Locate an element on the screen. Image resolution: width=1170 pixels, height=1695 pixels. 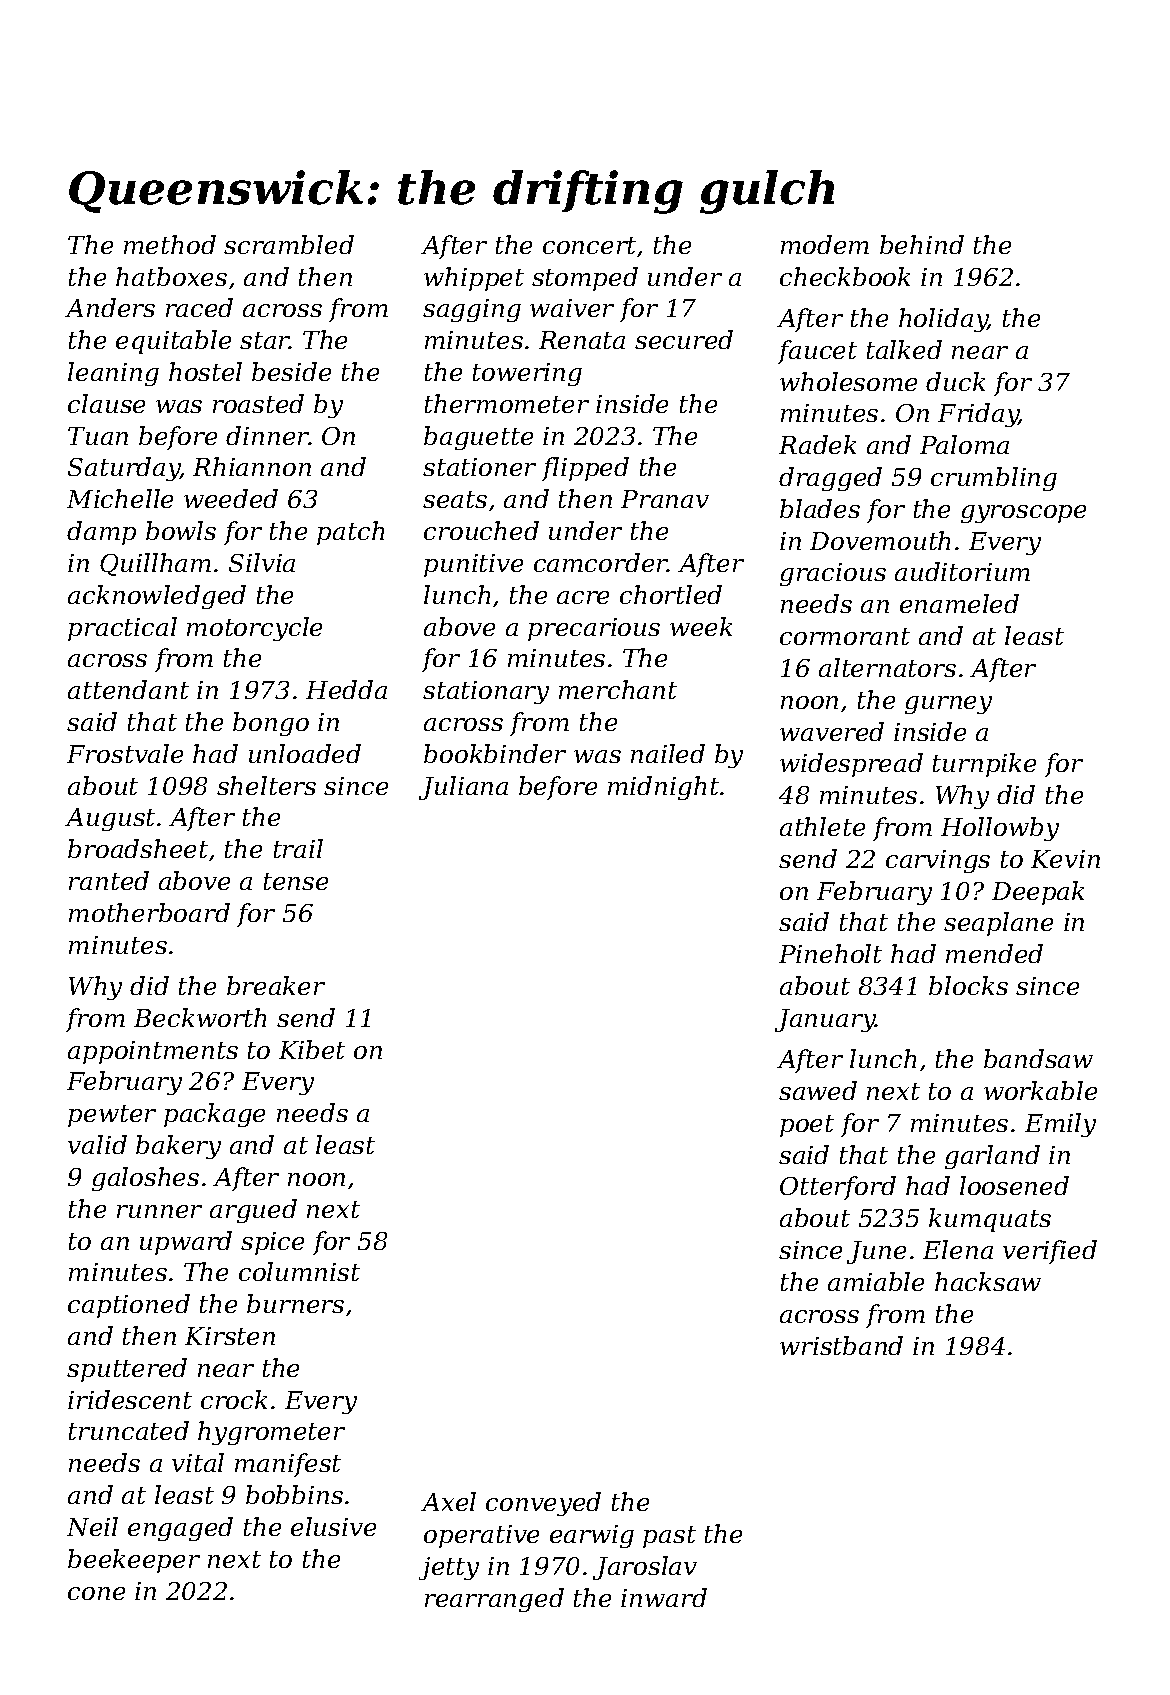
poet is located at coordinates (807, 1126).
